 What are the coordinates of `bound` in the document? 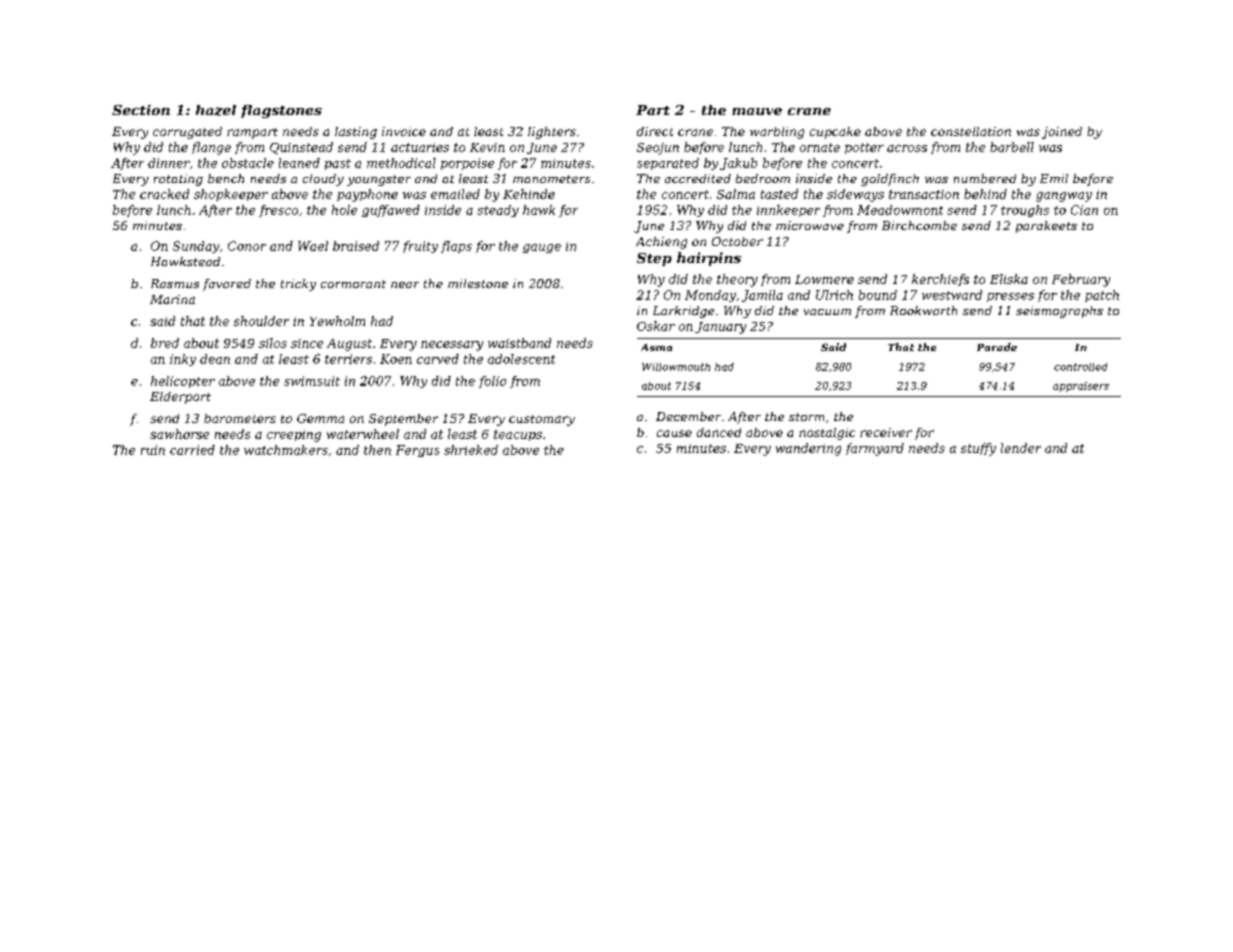 It's located at (878, 295).
